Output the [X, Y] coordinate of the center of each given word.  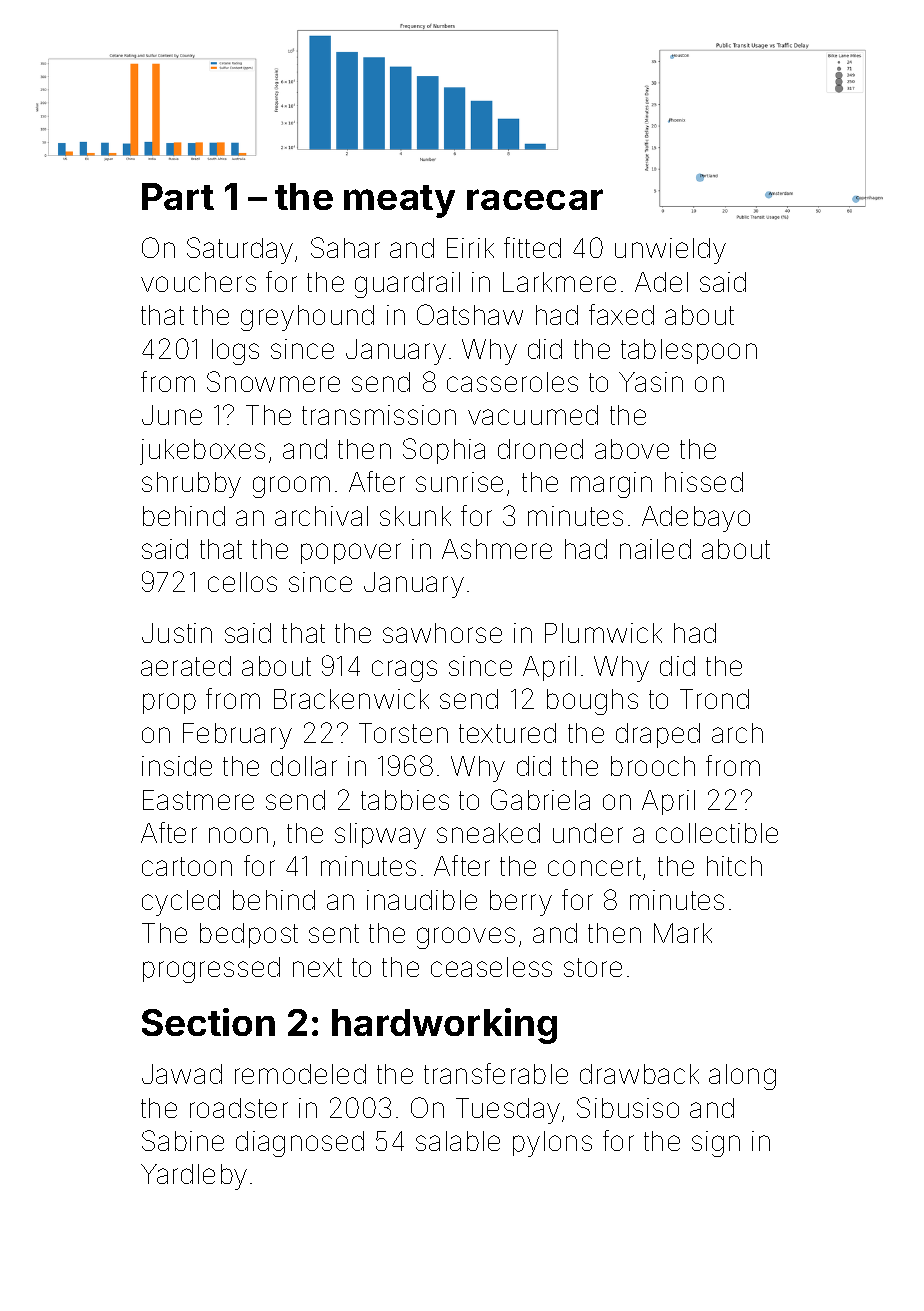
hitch [734, 866]
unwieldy [670, 251]
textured [507, 733]
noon [238, 835]
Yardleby [194, 1177]
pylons [552, 1144]
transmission [379, 415]
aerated [186, 666]
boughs [592, 702]
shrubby [191, 485]
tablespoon [689, 351]
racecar [535, 199]
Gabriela [540, 799]
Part [178, 196]
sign [716, 1144]
